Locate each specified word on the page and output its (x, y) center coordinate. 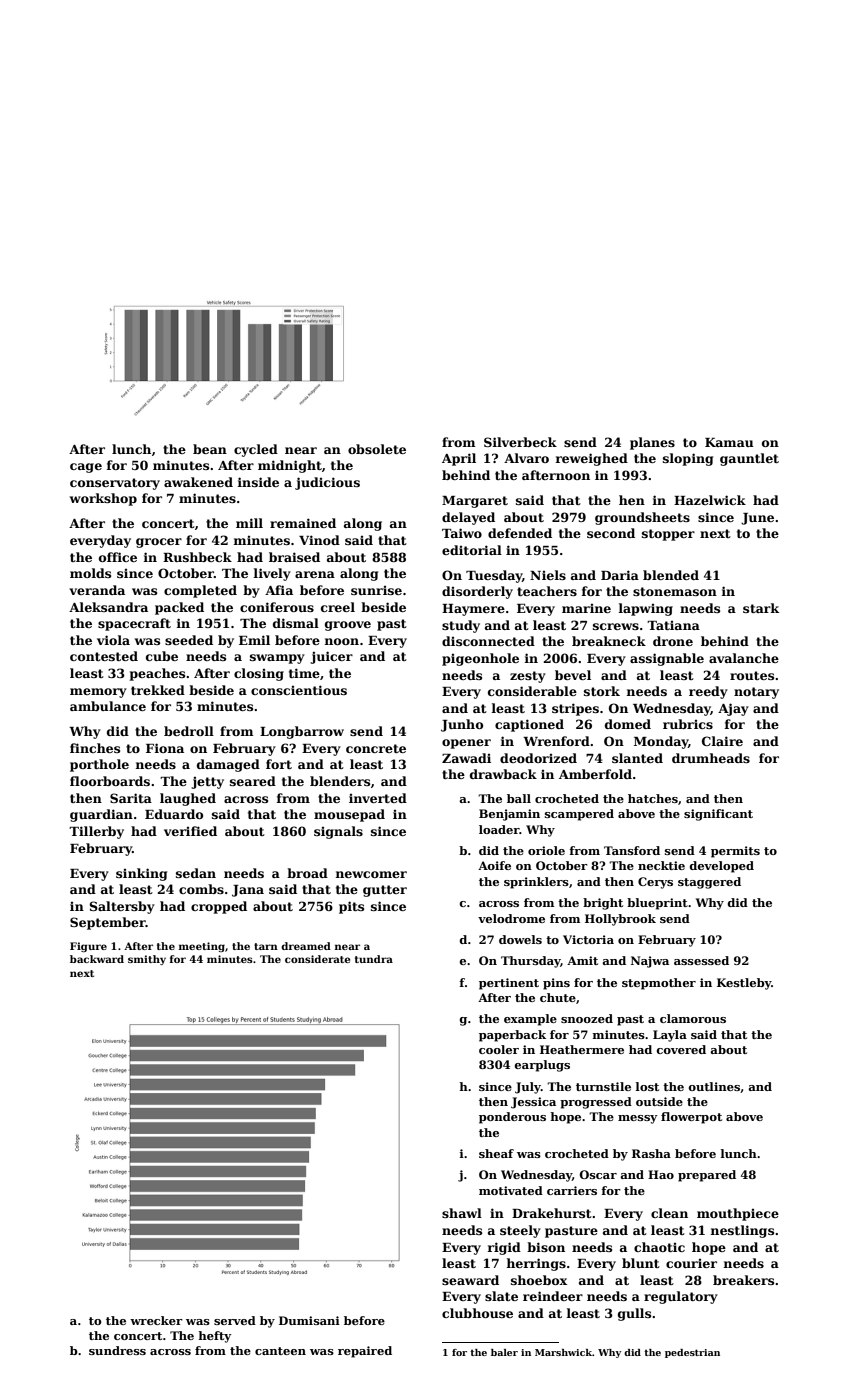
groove (348, 626)
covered (681, 1049)
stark (761, 608)
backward (97, 959)
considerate (317, 959)
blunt (641, 1263)
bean (210, 449)
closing (259, 674)
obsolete (377, 449)
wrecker (156, 1320)
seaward (470, 1280)
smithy (147, 960)
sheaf (496, 1153)
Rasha (651, 1153)
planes (652, 443)
